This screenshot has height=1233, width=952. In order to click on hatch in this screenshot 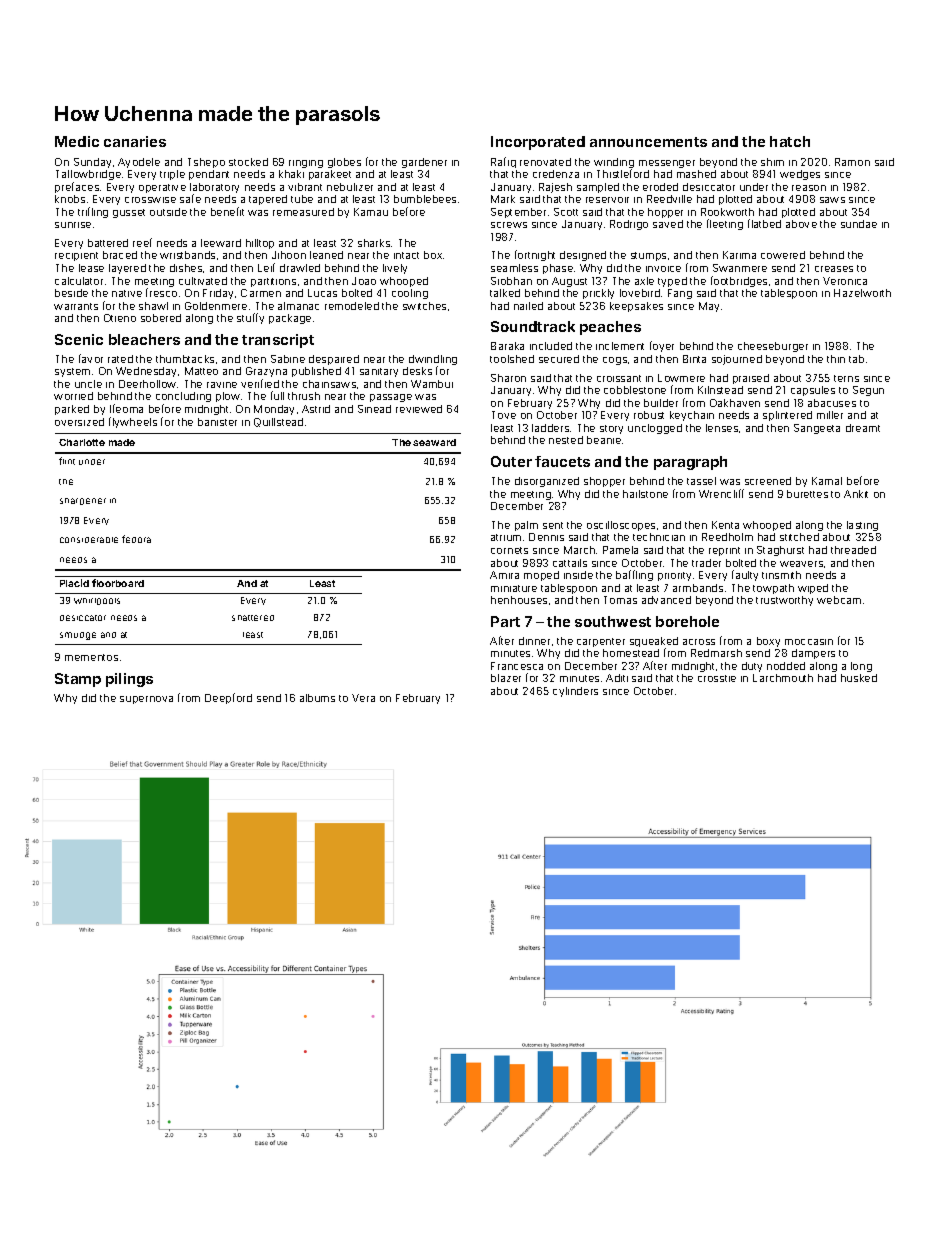, I will do `click(790, 141)`.
